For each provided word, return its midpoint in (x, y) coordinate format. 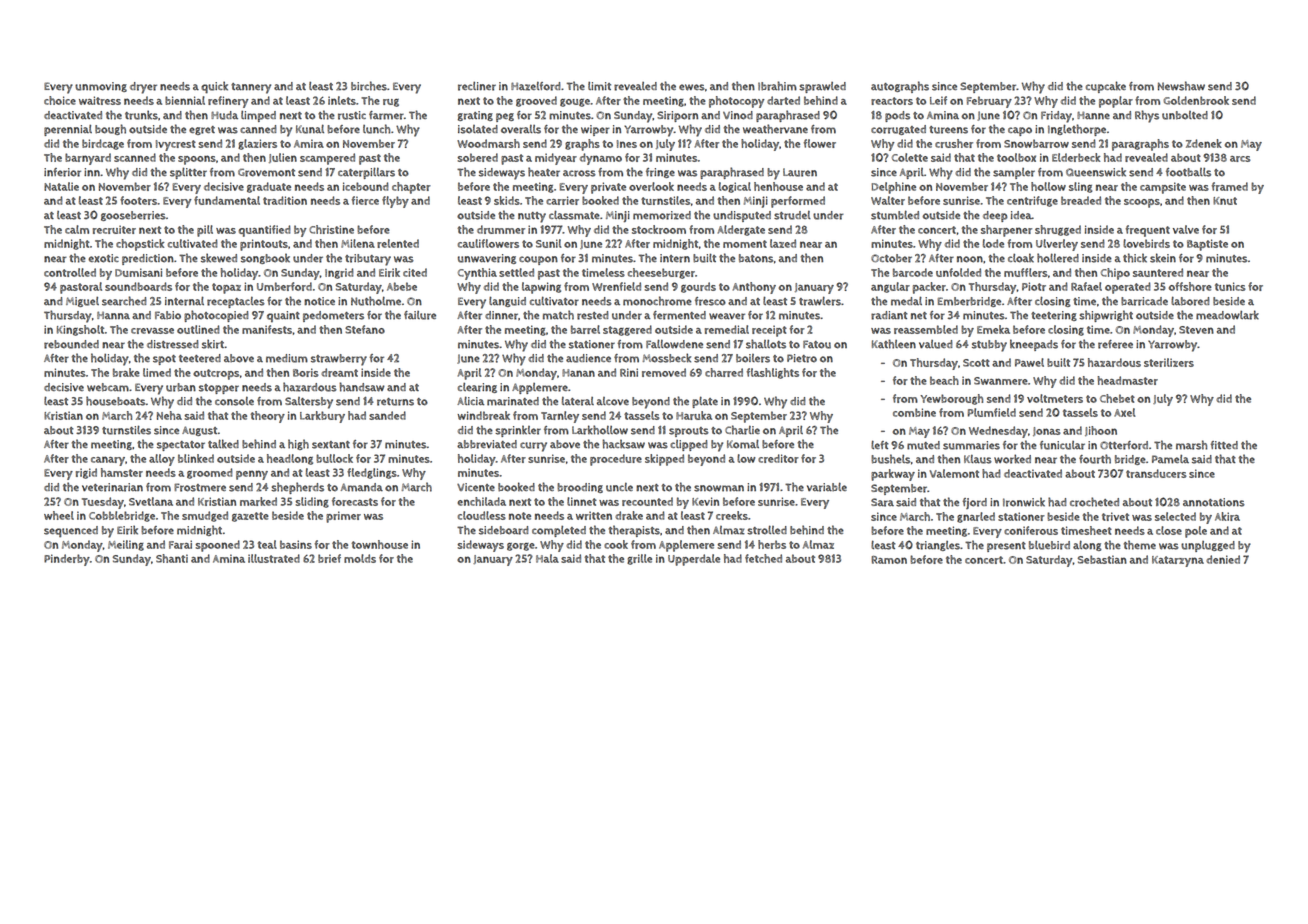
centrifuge (1032, 201)
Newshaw (1181, 86)
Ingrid (339, 273)
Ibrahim (777, 86)
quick (214, 87)
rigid (86, 473)
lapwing (541, 288)
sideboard (504, 530)
